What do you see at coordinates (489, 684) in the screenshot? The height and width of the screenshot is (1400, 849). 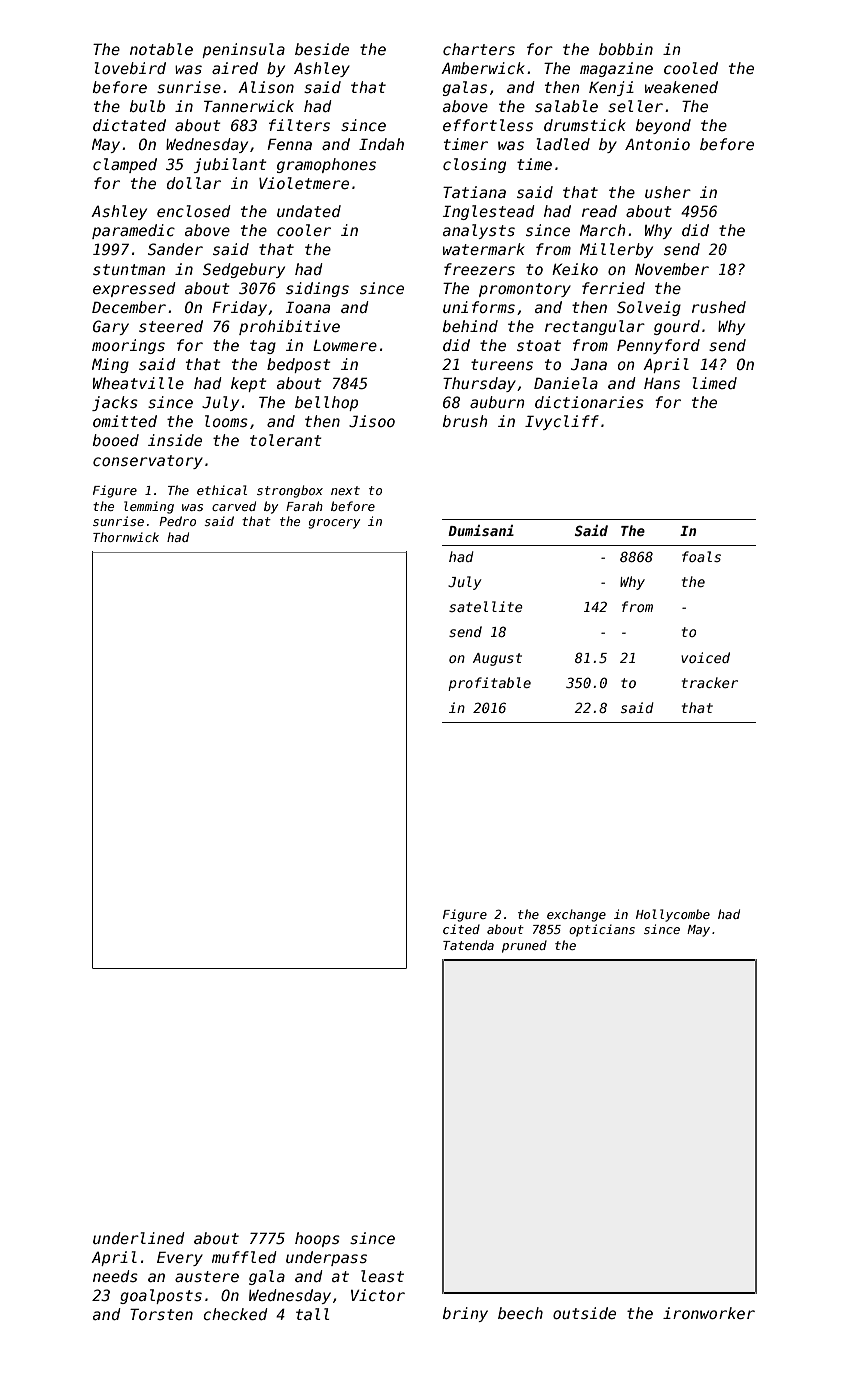 I see `profitable` at bounding box center [489, 684].
